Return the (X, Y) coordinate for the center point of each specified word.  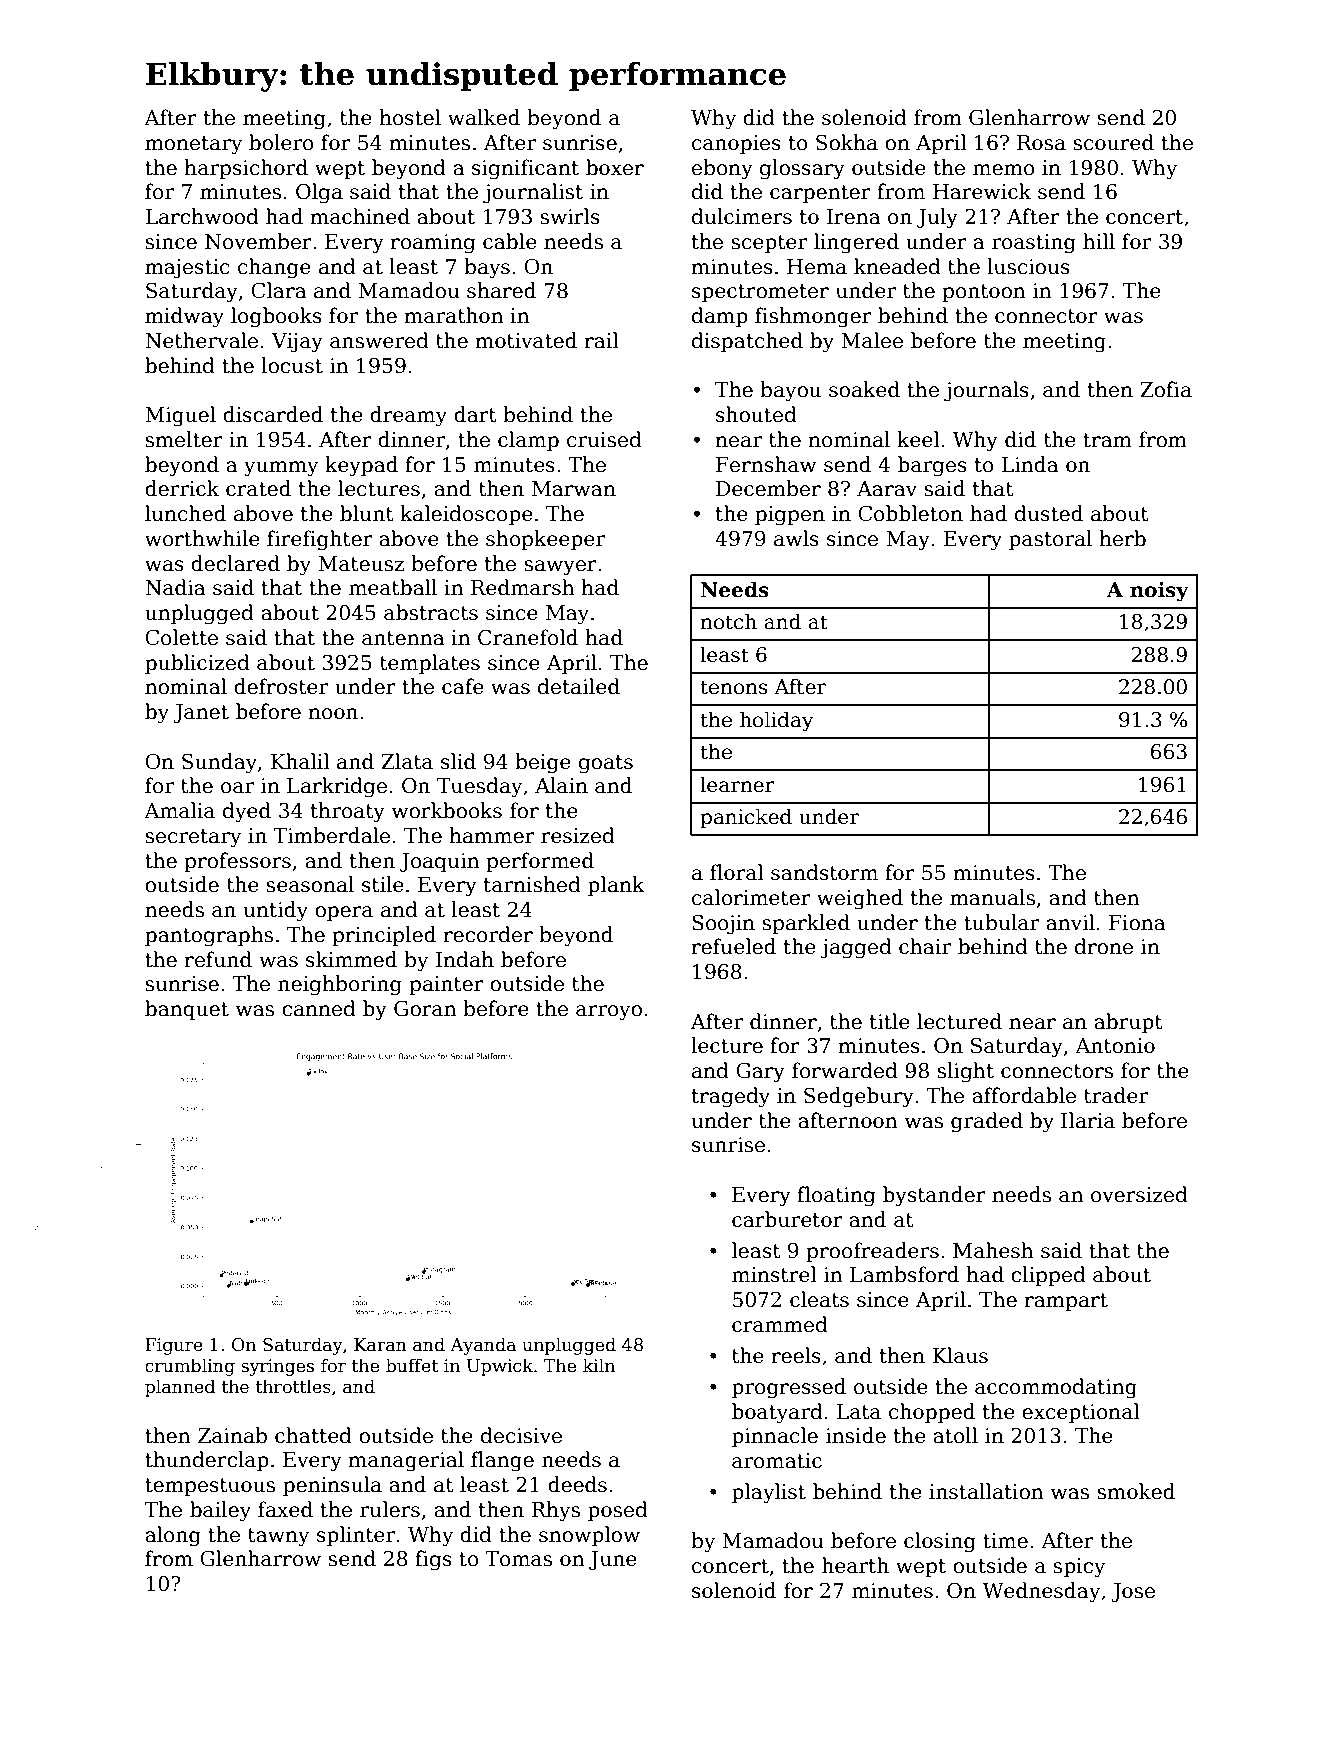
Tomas (518, 1559)
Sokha (847, 142)
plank (616, 886)
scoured (1113, 142)
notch (728, 621)
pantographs (209, 936)
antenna (403, 638)
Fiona (1137, 923)
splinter (356, 1536)
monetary (193, 145)
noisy (1159, 592)
